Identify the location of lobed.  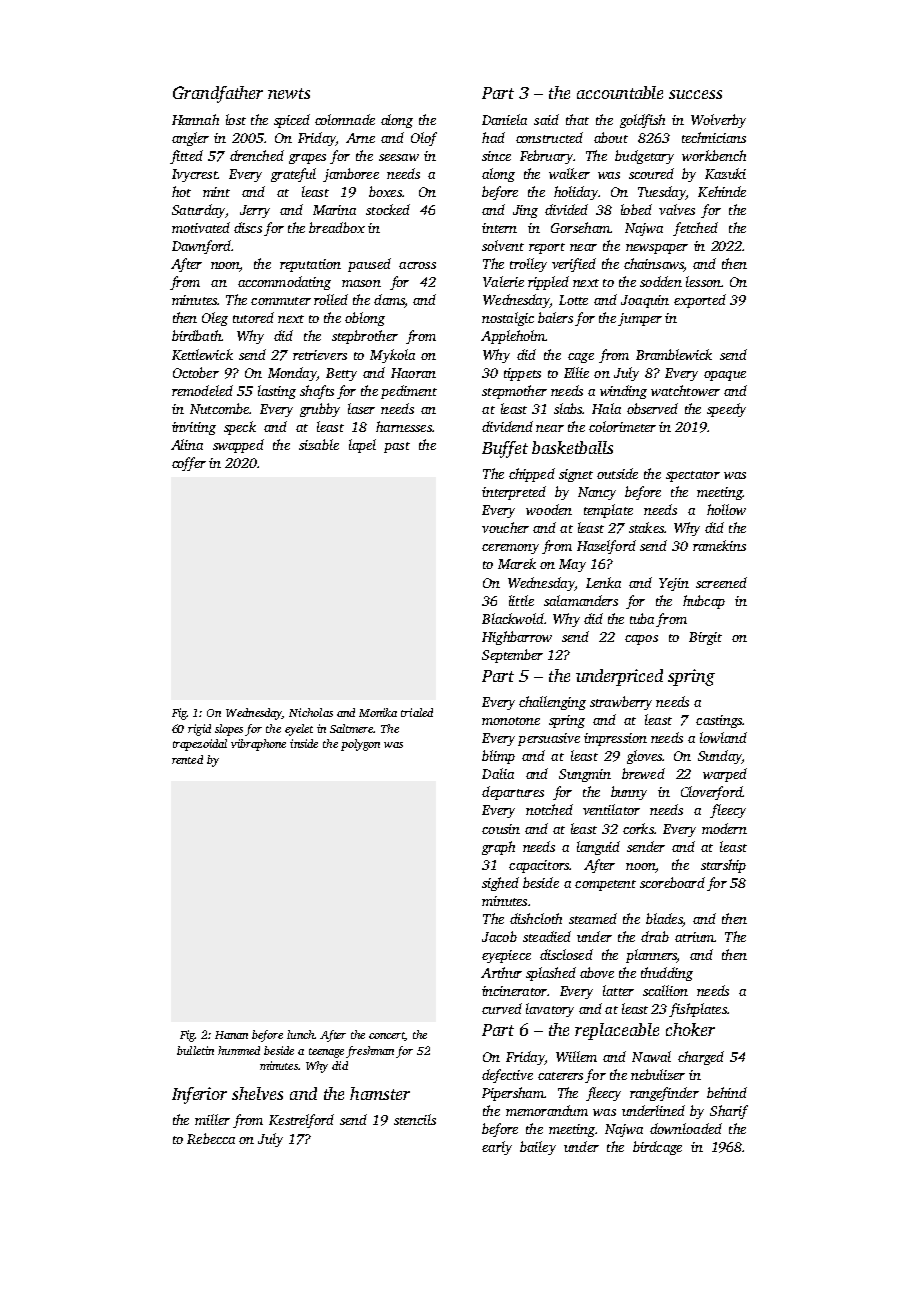
(636, 209).
